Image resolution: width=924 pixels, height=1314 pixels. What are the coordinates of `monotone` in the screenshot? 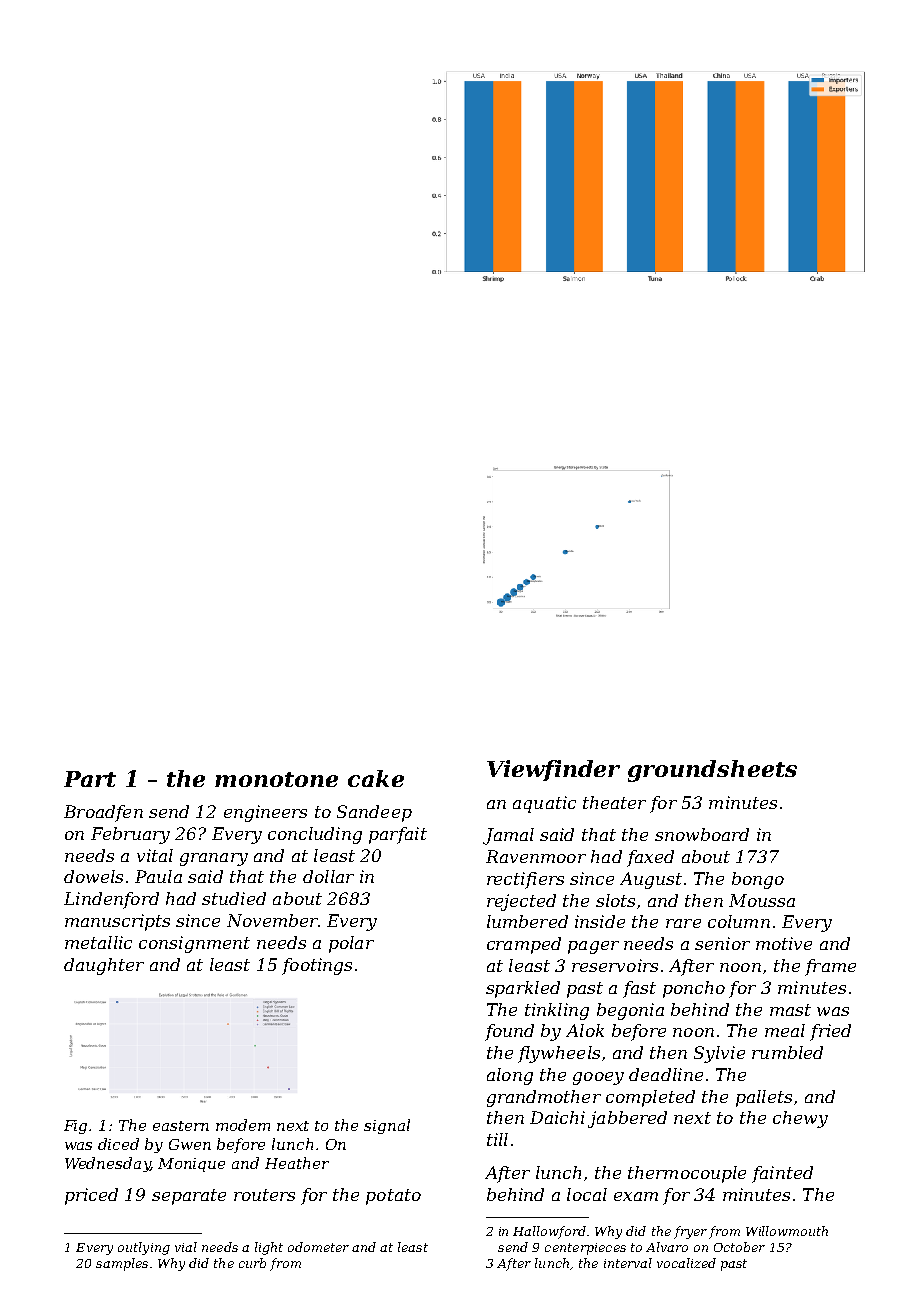 It's located at (276, 779).
